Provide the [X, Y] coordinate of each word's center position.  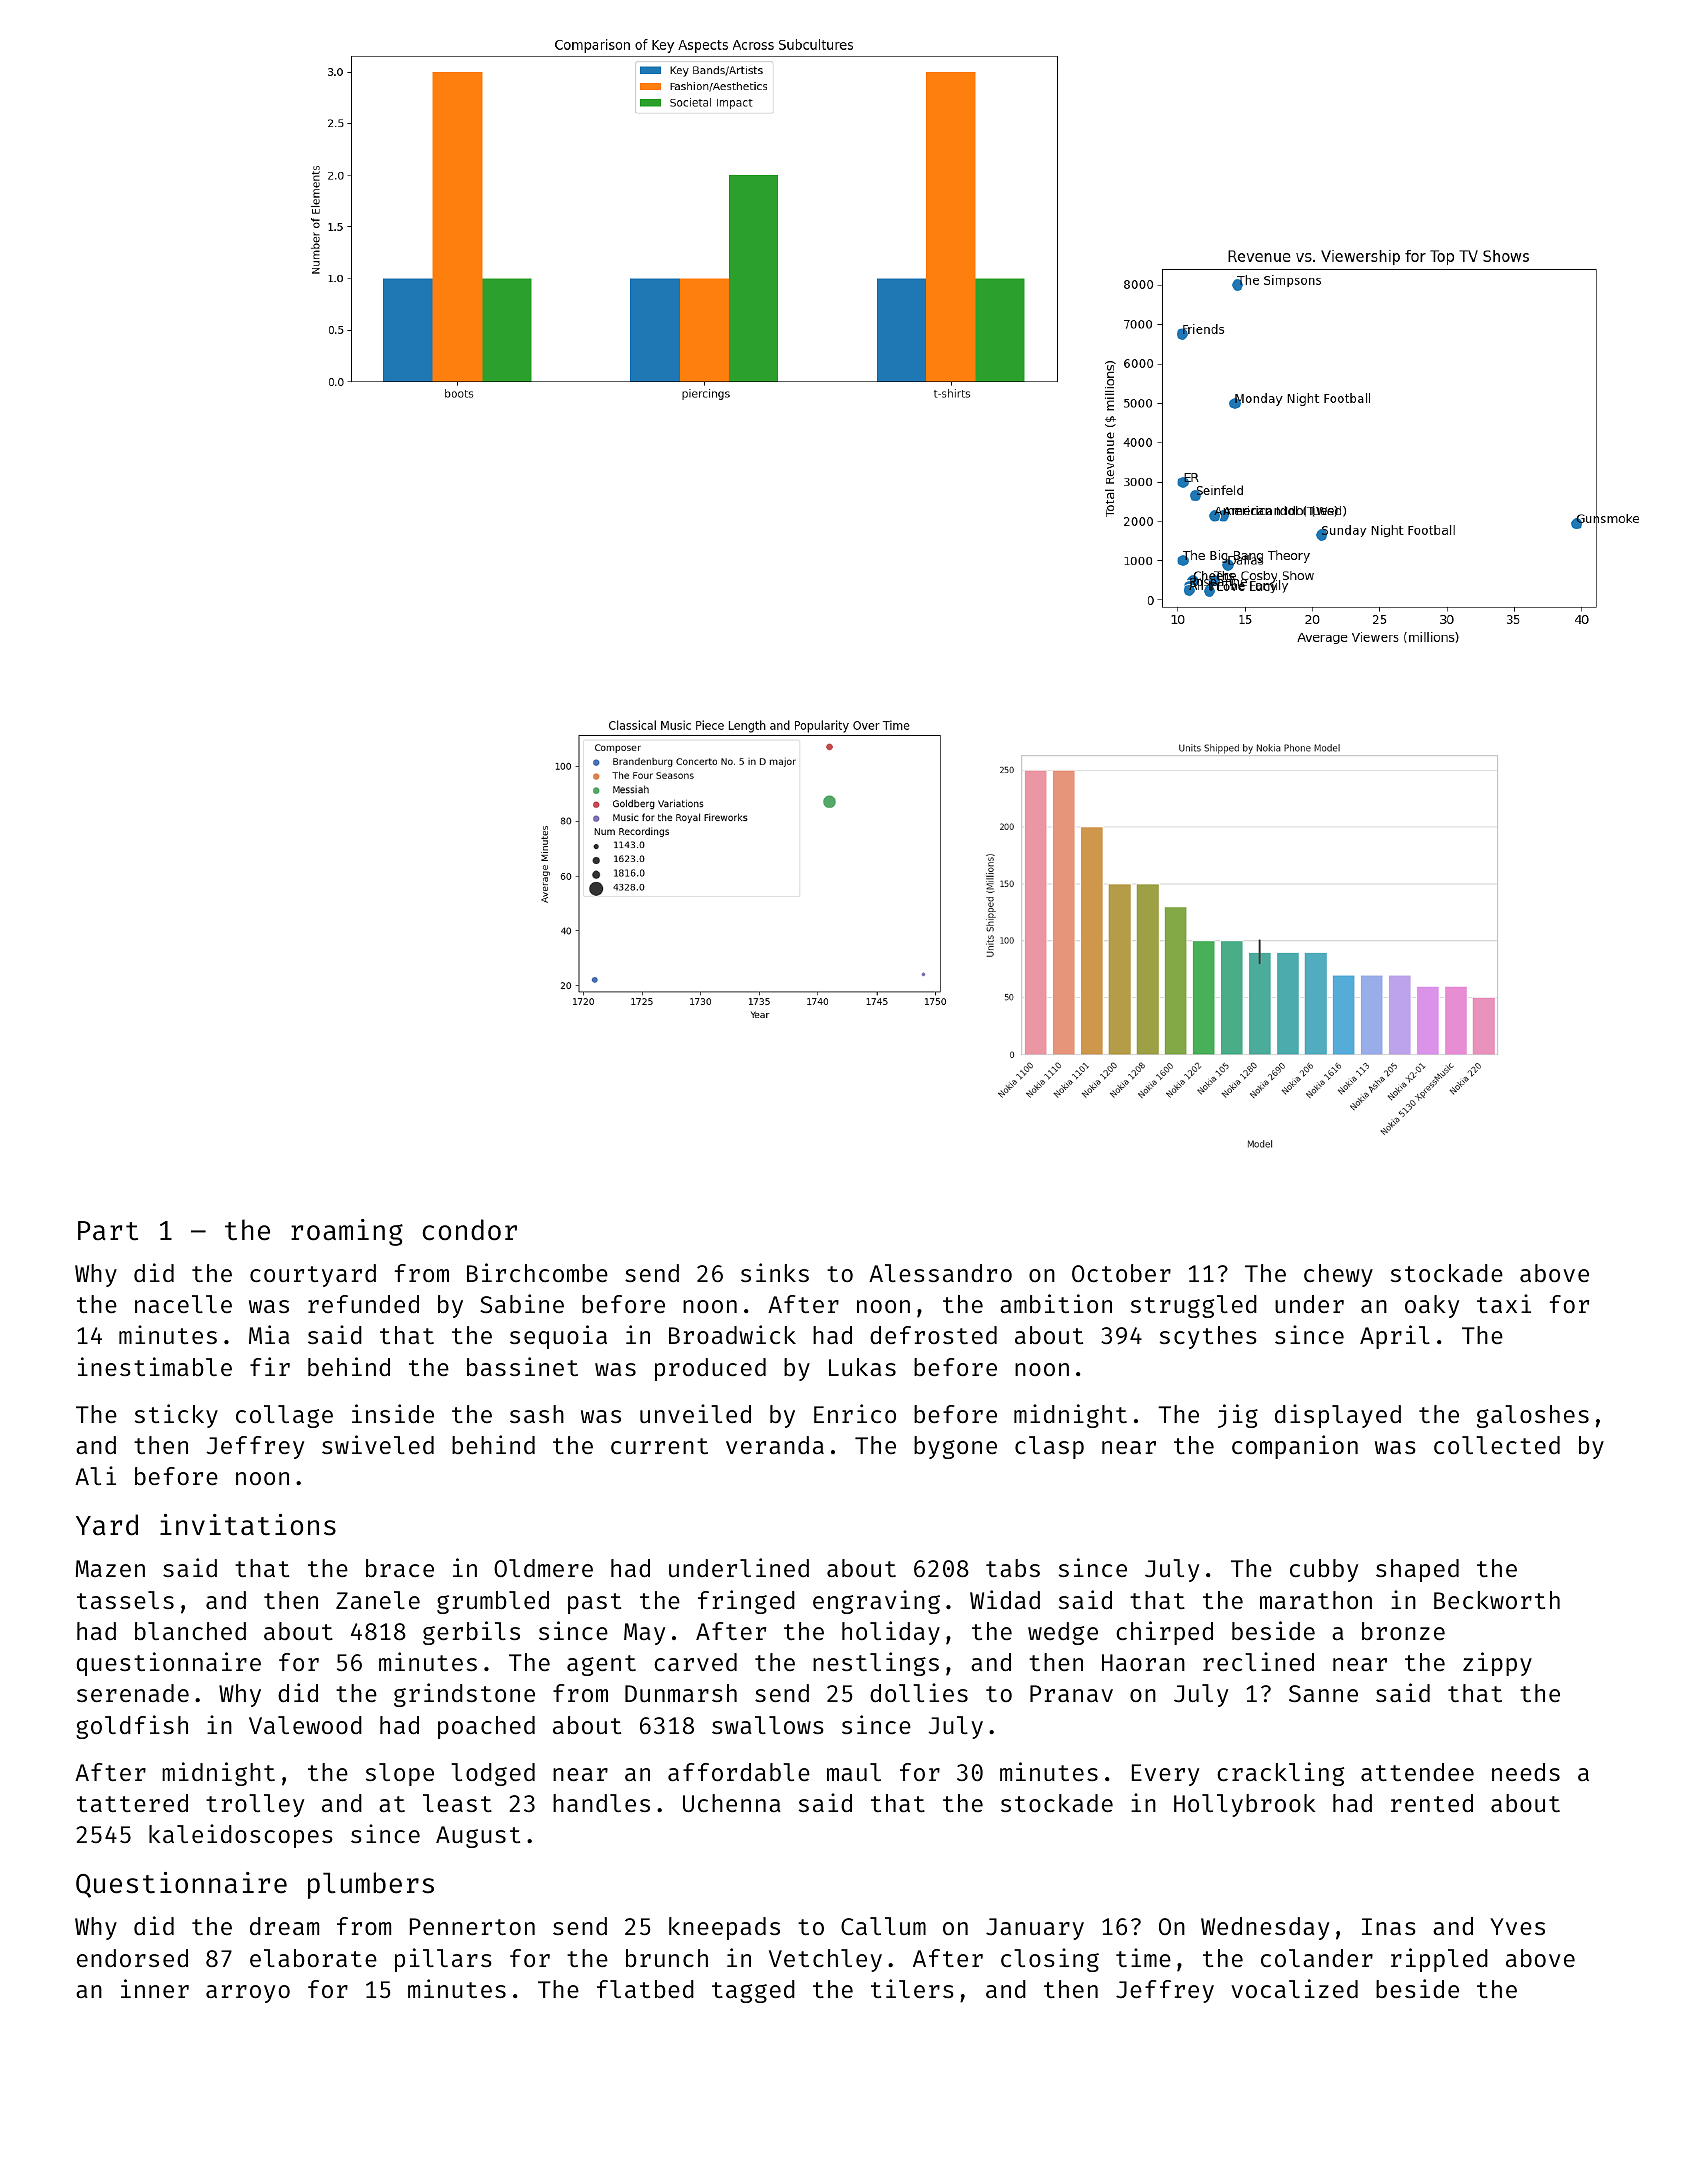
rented [1432, 1803]
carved [695, 1662]
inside [393, 1413]
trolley [255, 1805]
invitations [248, 1525]
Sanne [1323, 1693]
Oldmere [543, 1568]
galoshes [1533, 1416]
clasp [1049, 1447]
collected [1497, 1445]
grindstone [464, 1695]
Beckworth [1497, 1600]
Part [108, 1231]
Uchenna [732, 1803]
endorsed [132, 1958]
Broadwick [732, 1334]
